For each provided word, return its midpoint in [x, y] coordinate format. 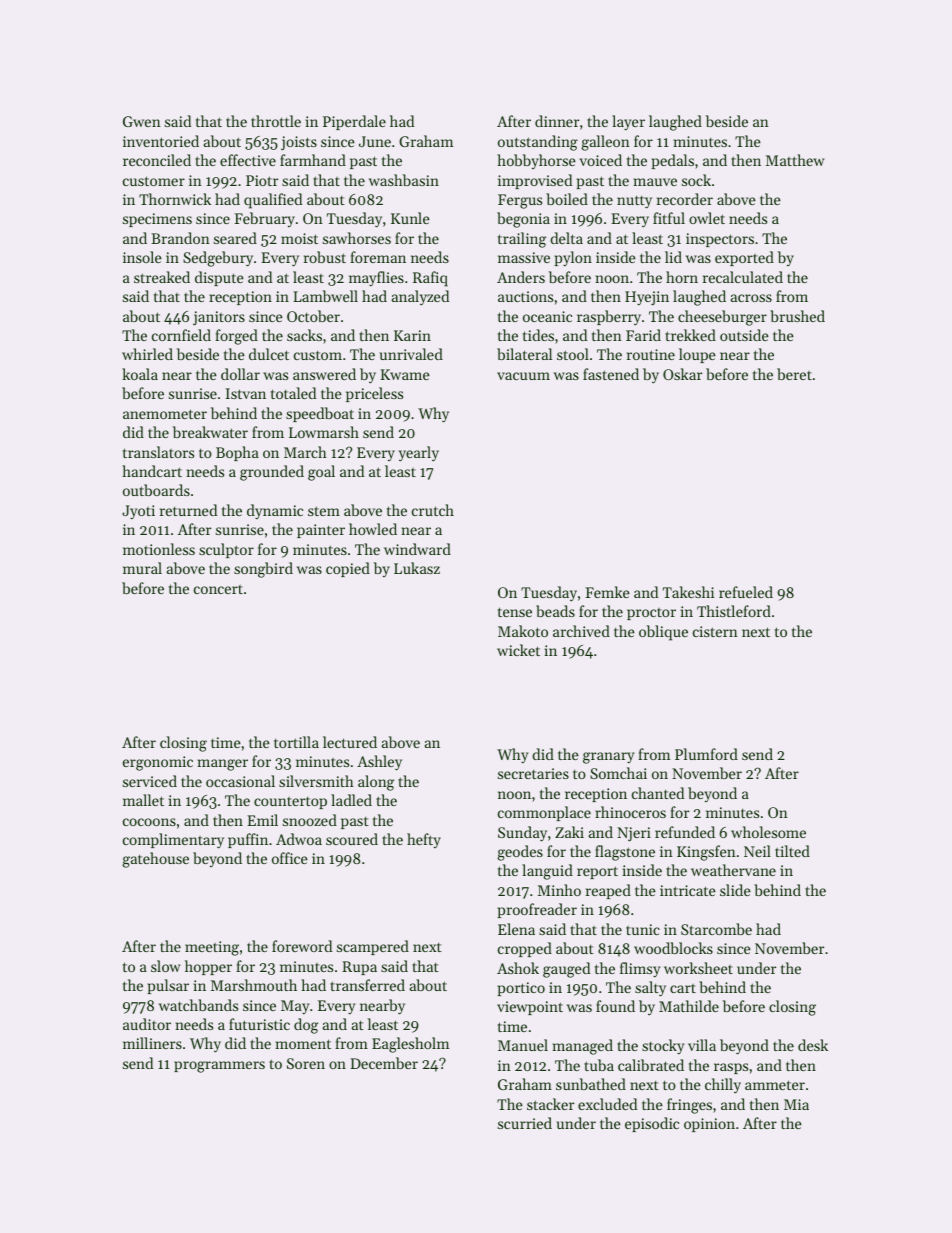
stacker [550, 1104]
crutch [433, 510]
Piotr [262, 180]
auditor [147, 1024]
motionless [159, 549]
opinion [709, 1125]
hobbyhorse [536, 161]
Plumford [706, 754]
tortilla [296, 742]
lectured [350, 742]
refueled [746, 592]
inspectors [720, 240]
